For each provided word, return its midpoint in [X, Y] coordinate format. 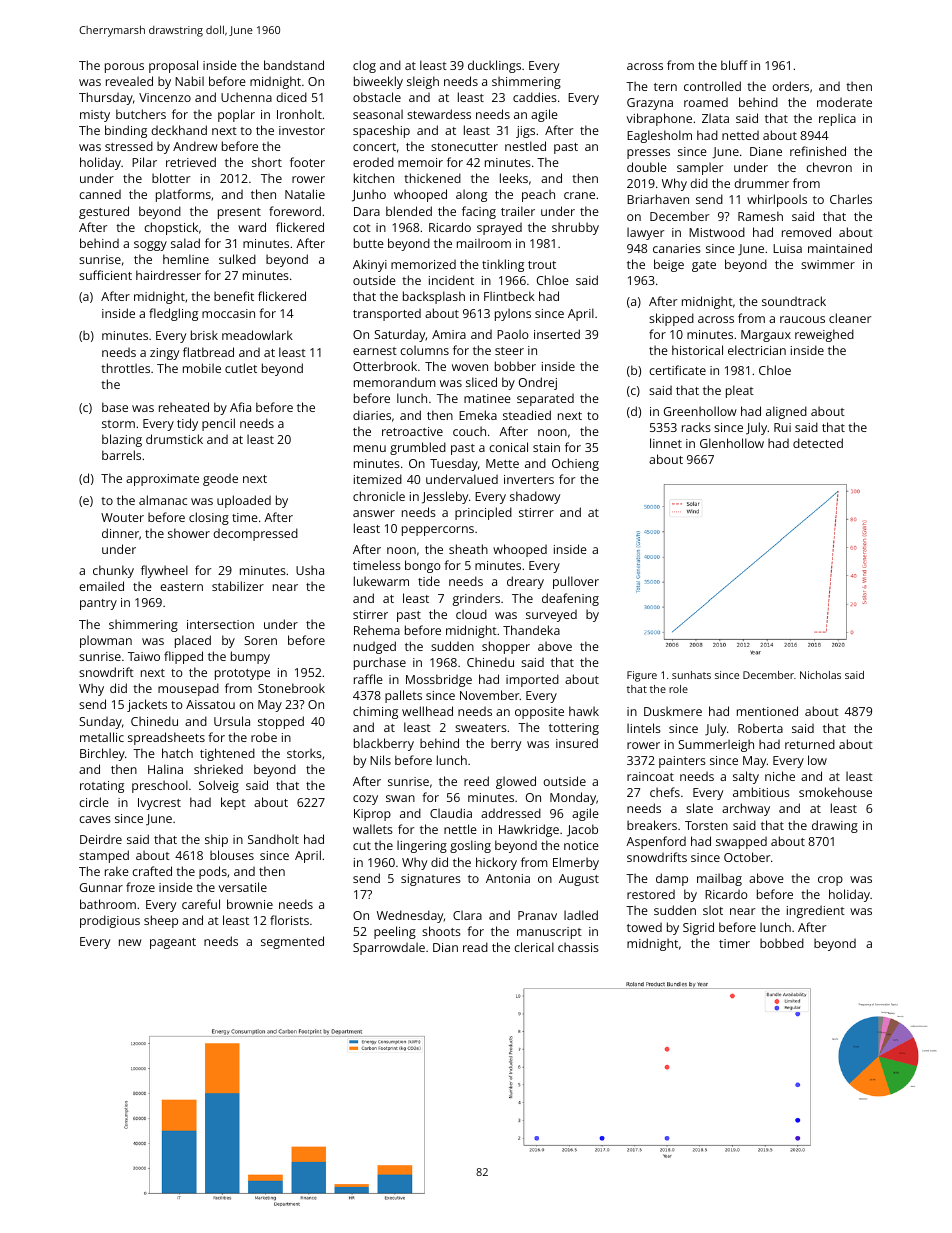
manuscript [549, 933]
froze [140, 887]
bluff [734, 65]
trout [542, 265]
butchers [141, 114]
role [678, 689]
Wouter [122, 517]
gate [704, 266]
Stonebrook [291, 688]
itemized [378, 479]
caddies [535, 97]
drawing [835, 826]
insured [577, 743]
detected [818, 443]
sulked [237, 259]
